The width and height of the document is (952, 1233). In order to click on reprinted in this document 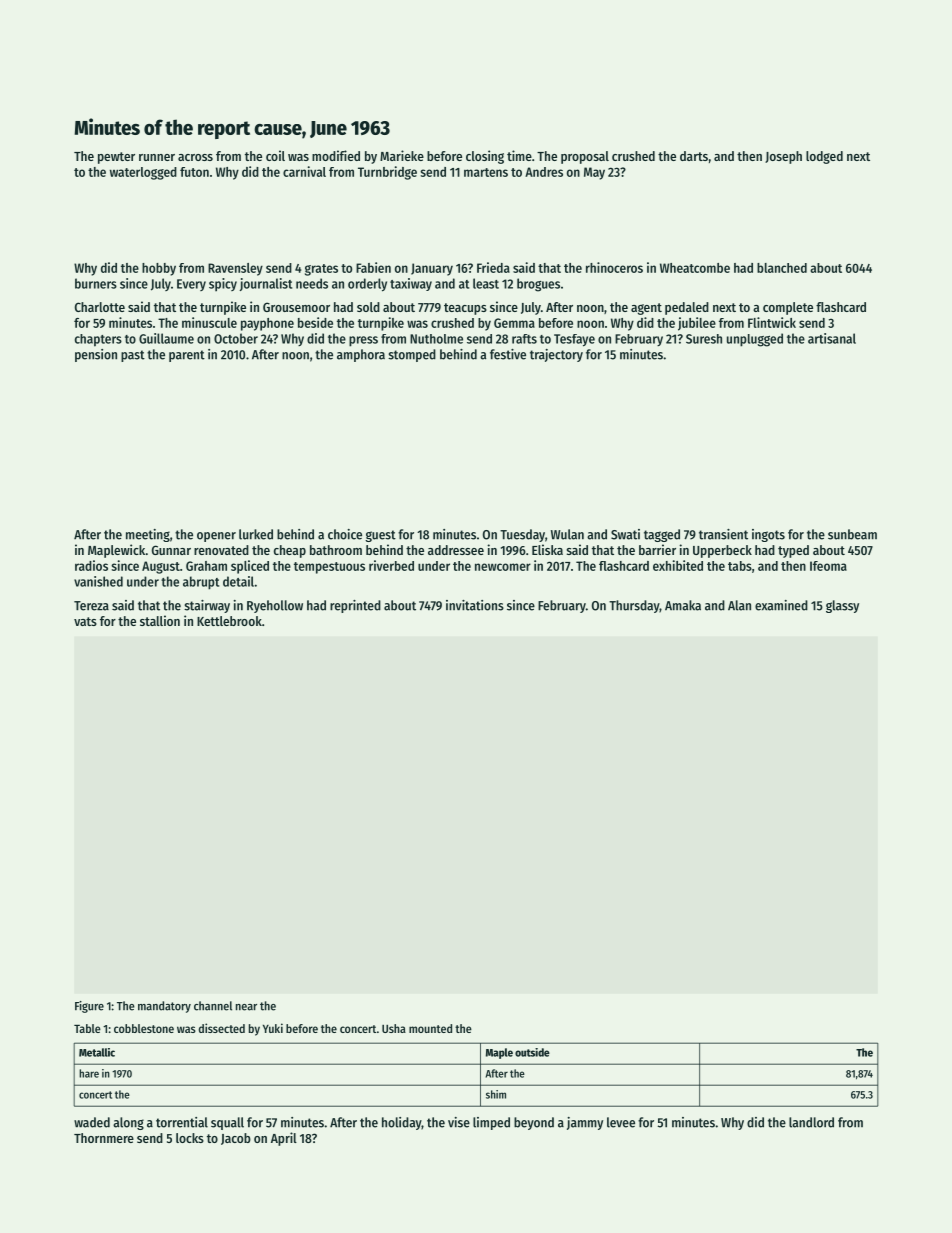, I will do `click(355, 606)`.
